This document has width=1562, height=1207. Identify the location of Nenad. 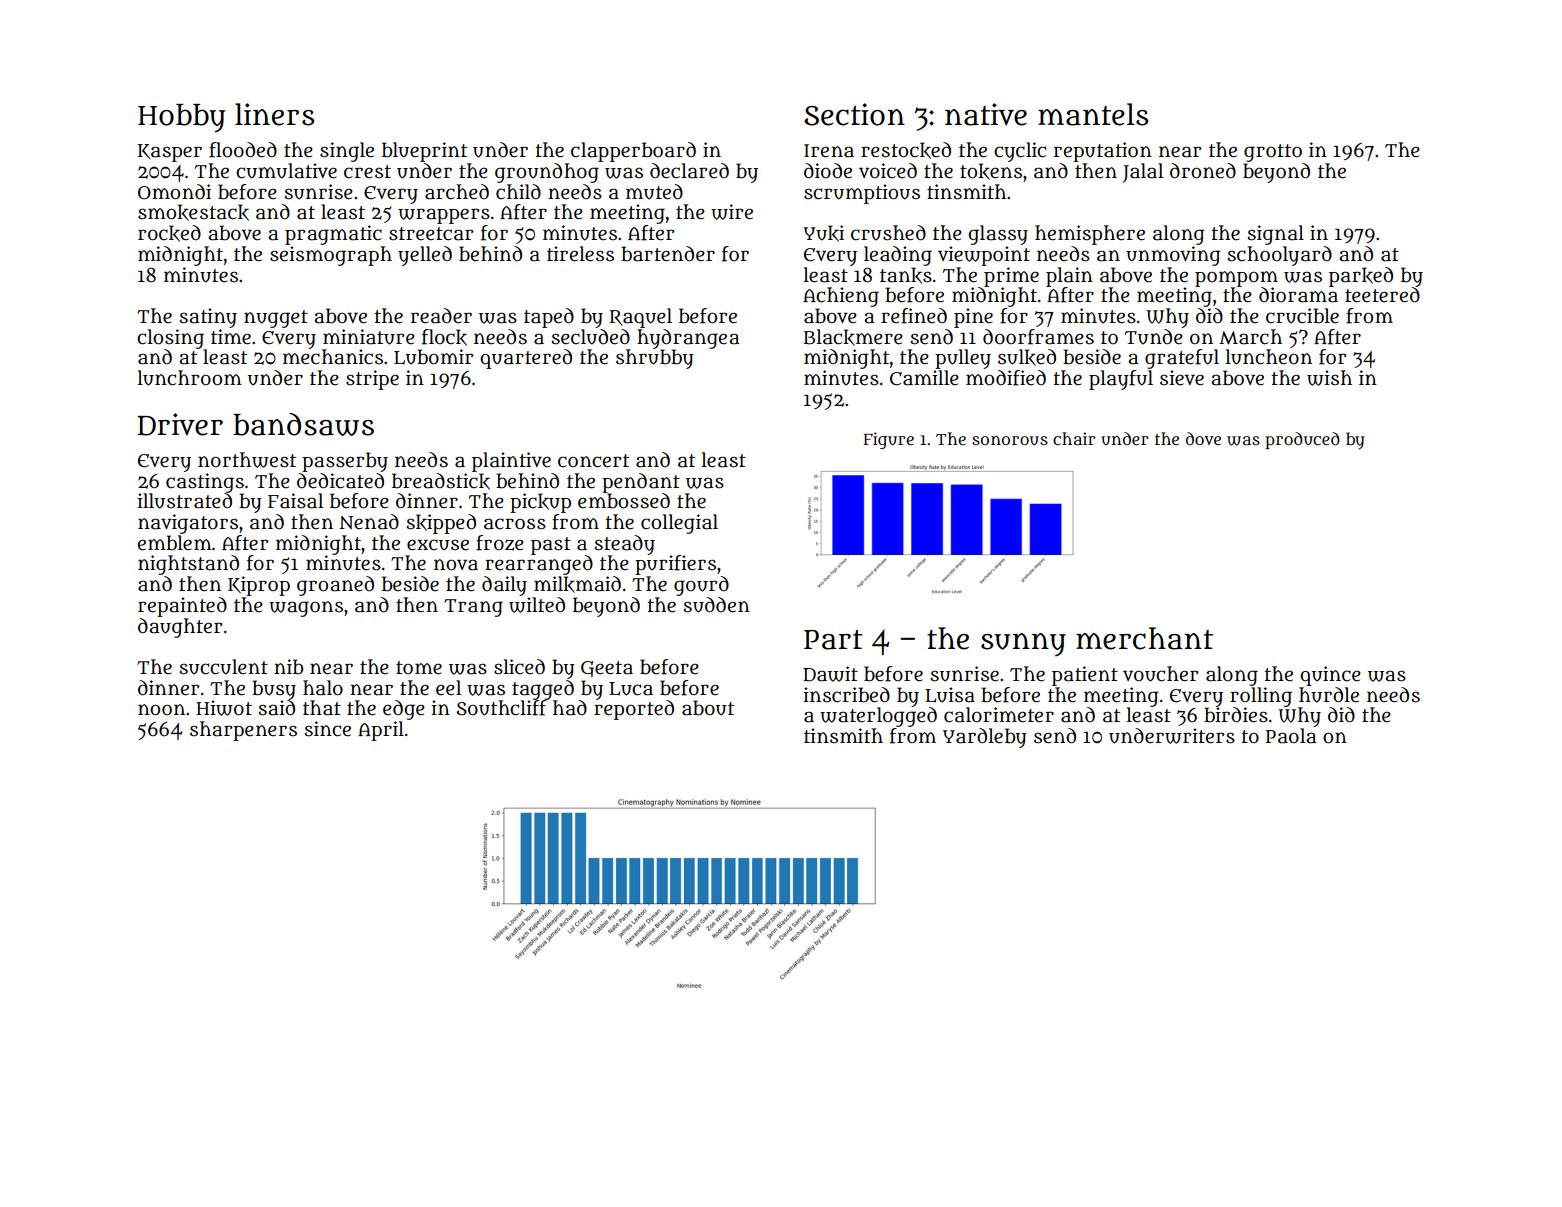
(369, 522).
